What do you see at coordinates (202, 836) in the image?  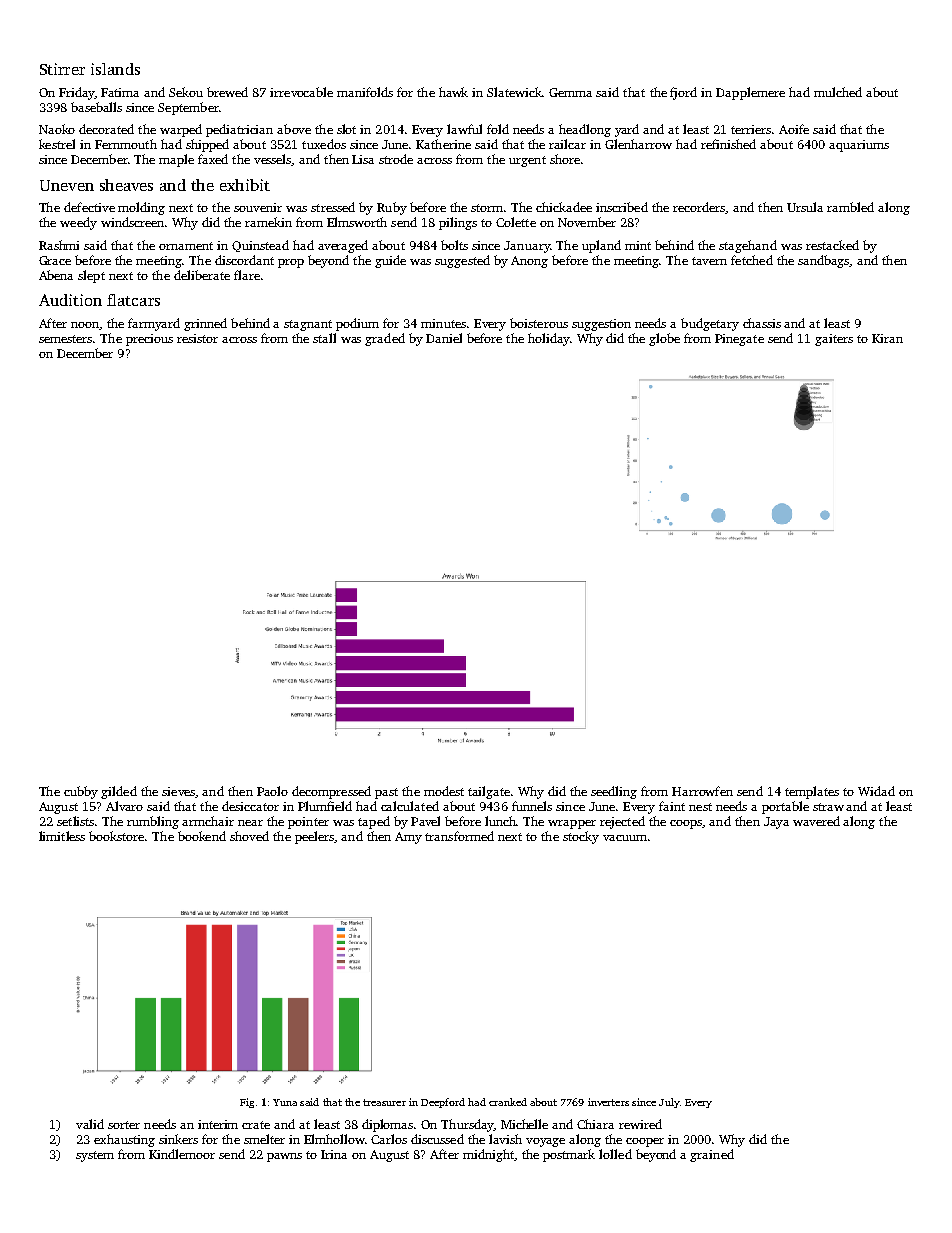 I see `bookend` at bounding box center [202, 836].
